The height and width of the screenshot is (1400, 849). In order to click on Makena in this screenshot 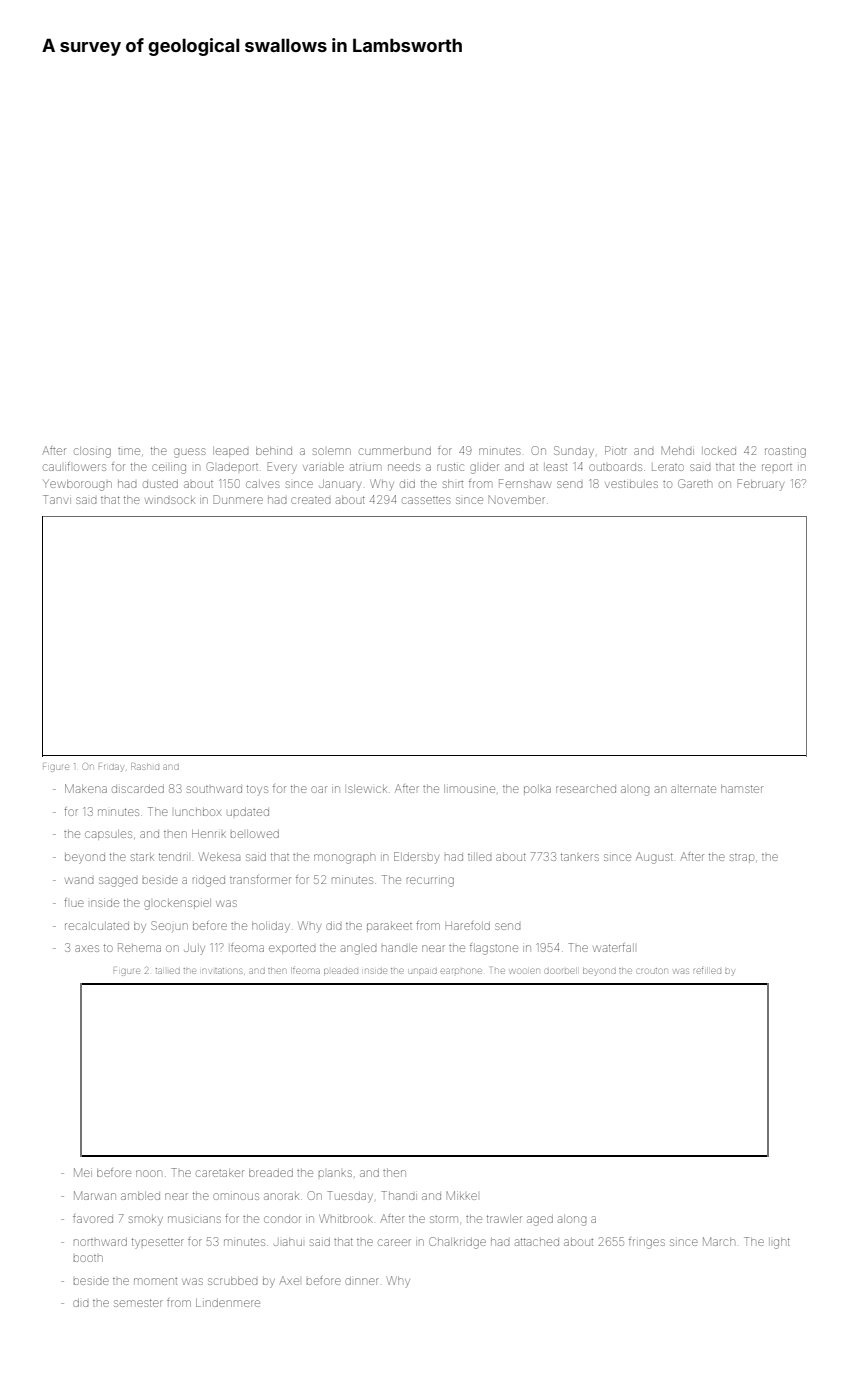, I will do `click(86, 788)`.
